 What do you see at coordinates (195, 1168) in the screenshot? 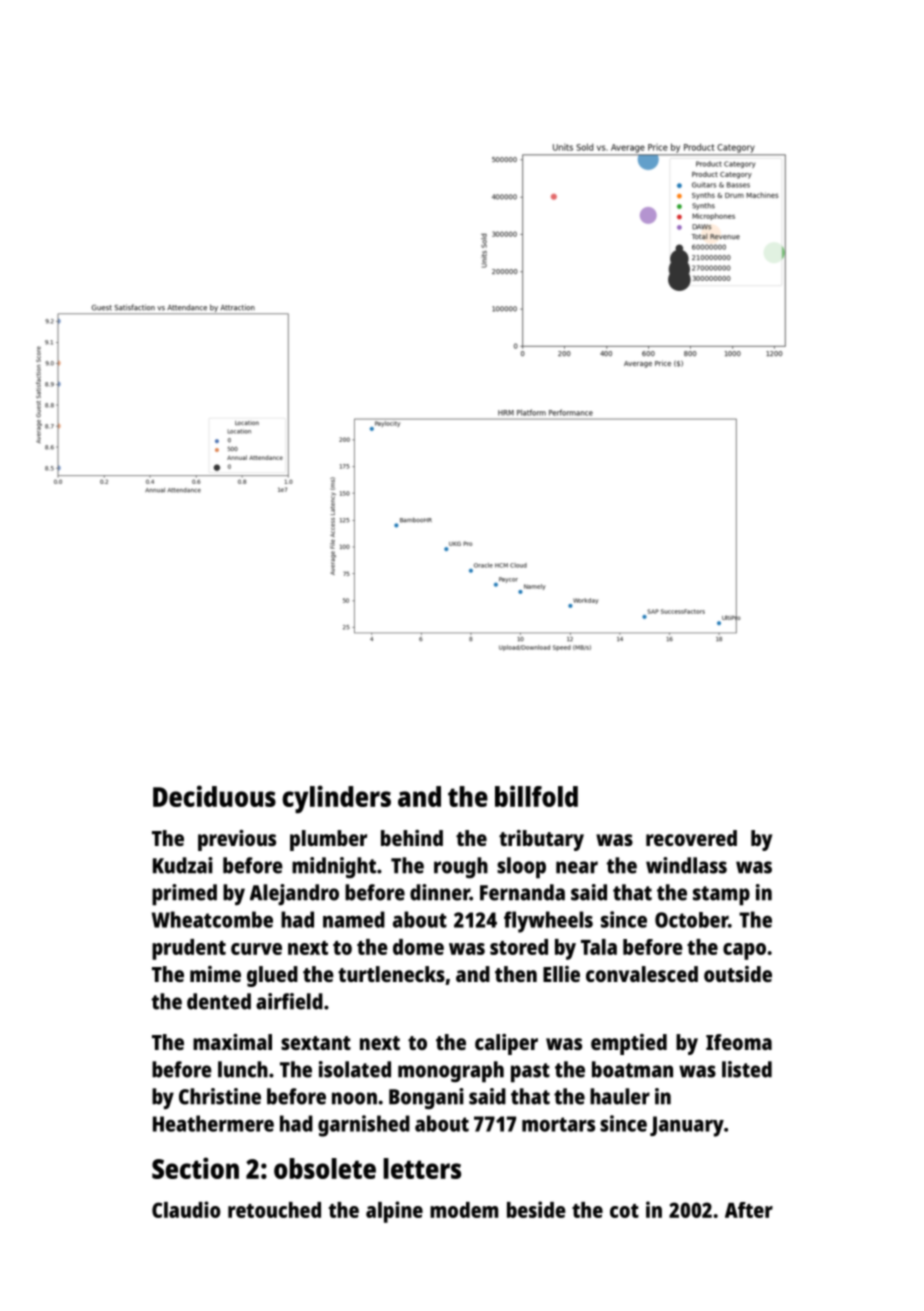
I see `Section` at bounding box center [195, 1168].
